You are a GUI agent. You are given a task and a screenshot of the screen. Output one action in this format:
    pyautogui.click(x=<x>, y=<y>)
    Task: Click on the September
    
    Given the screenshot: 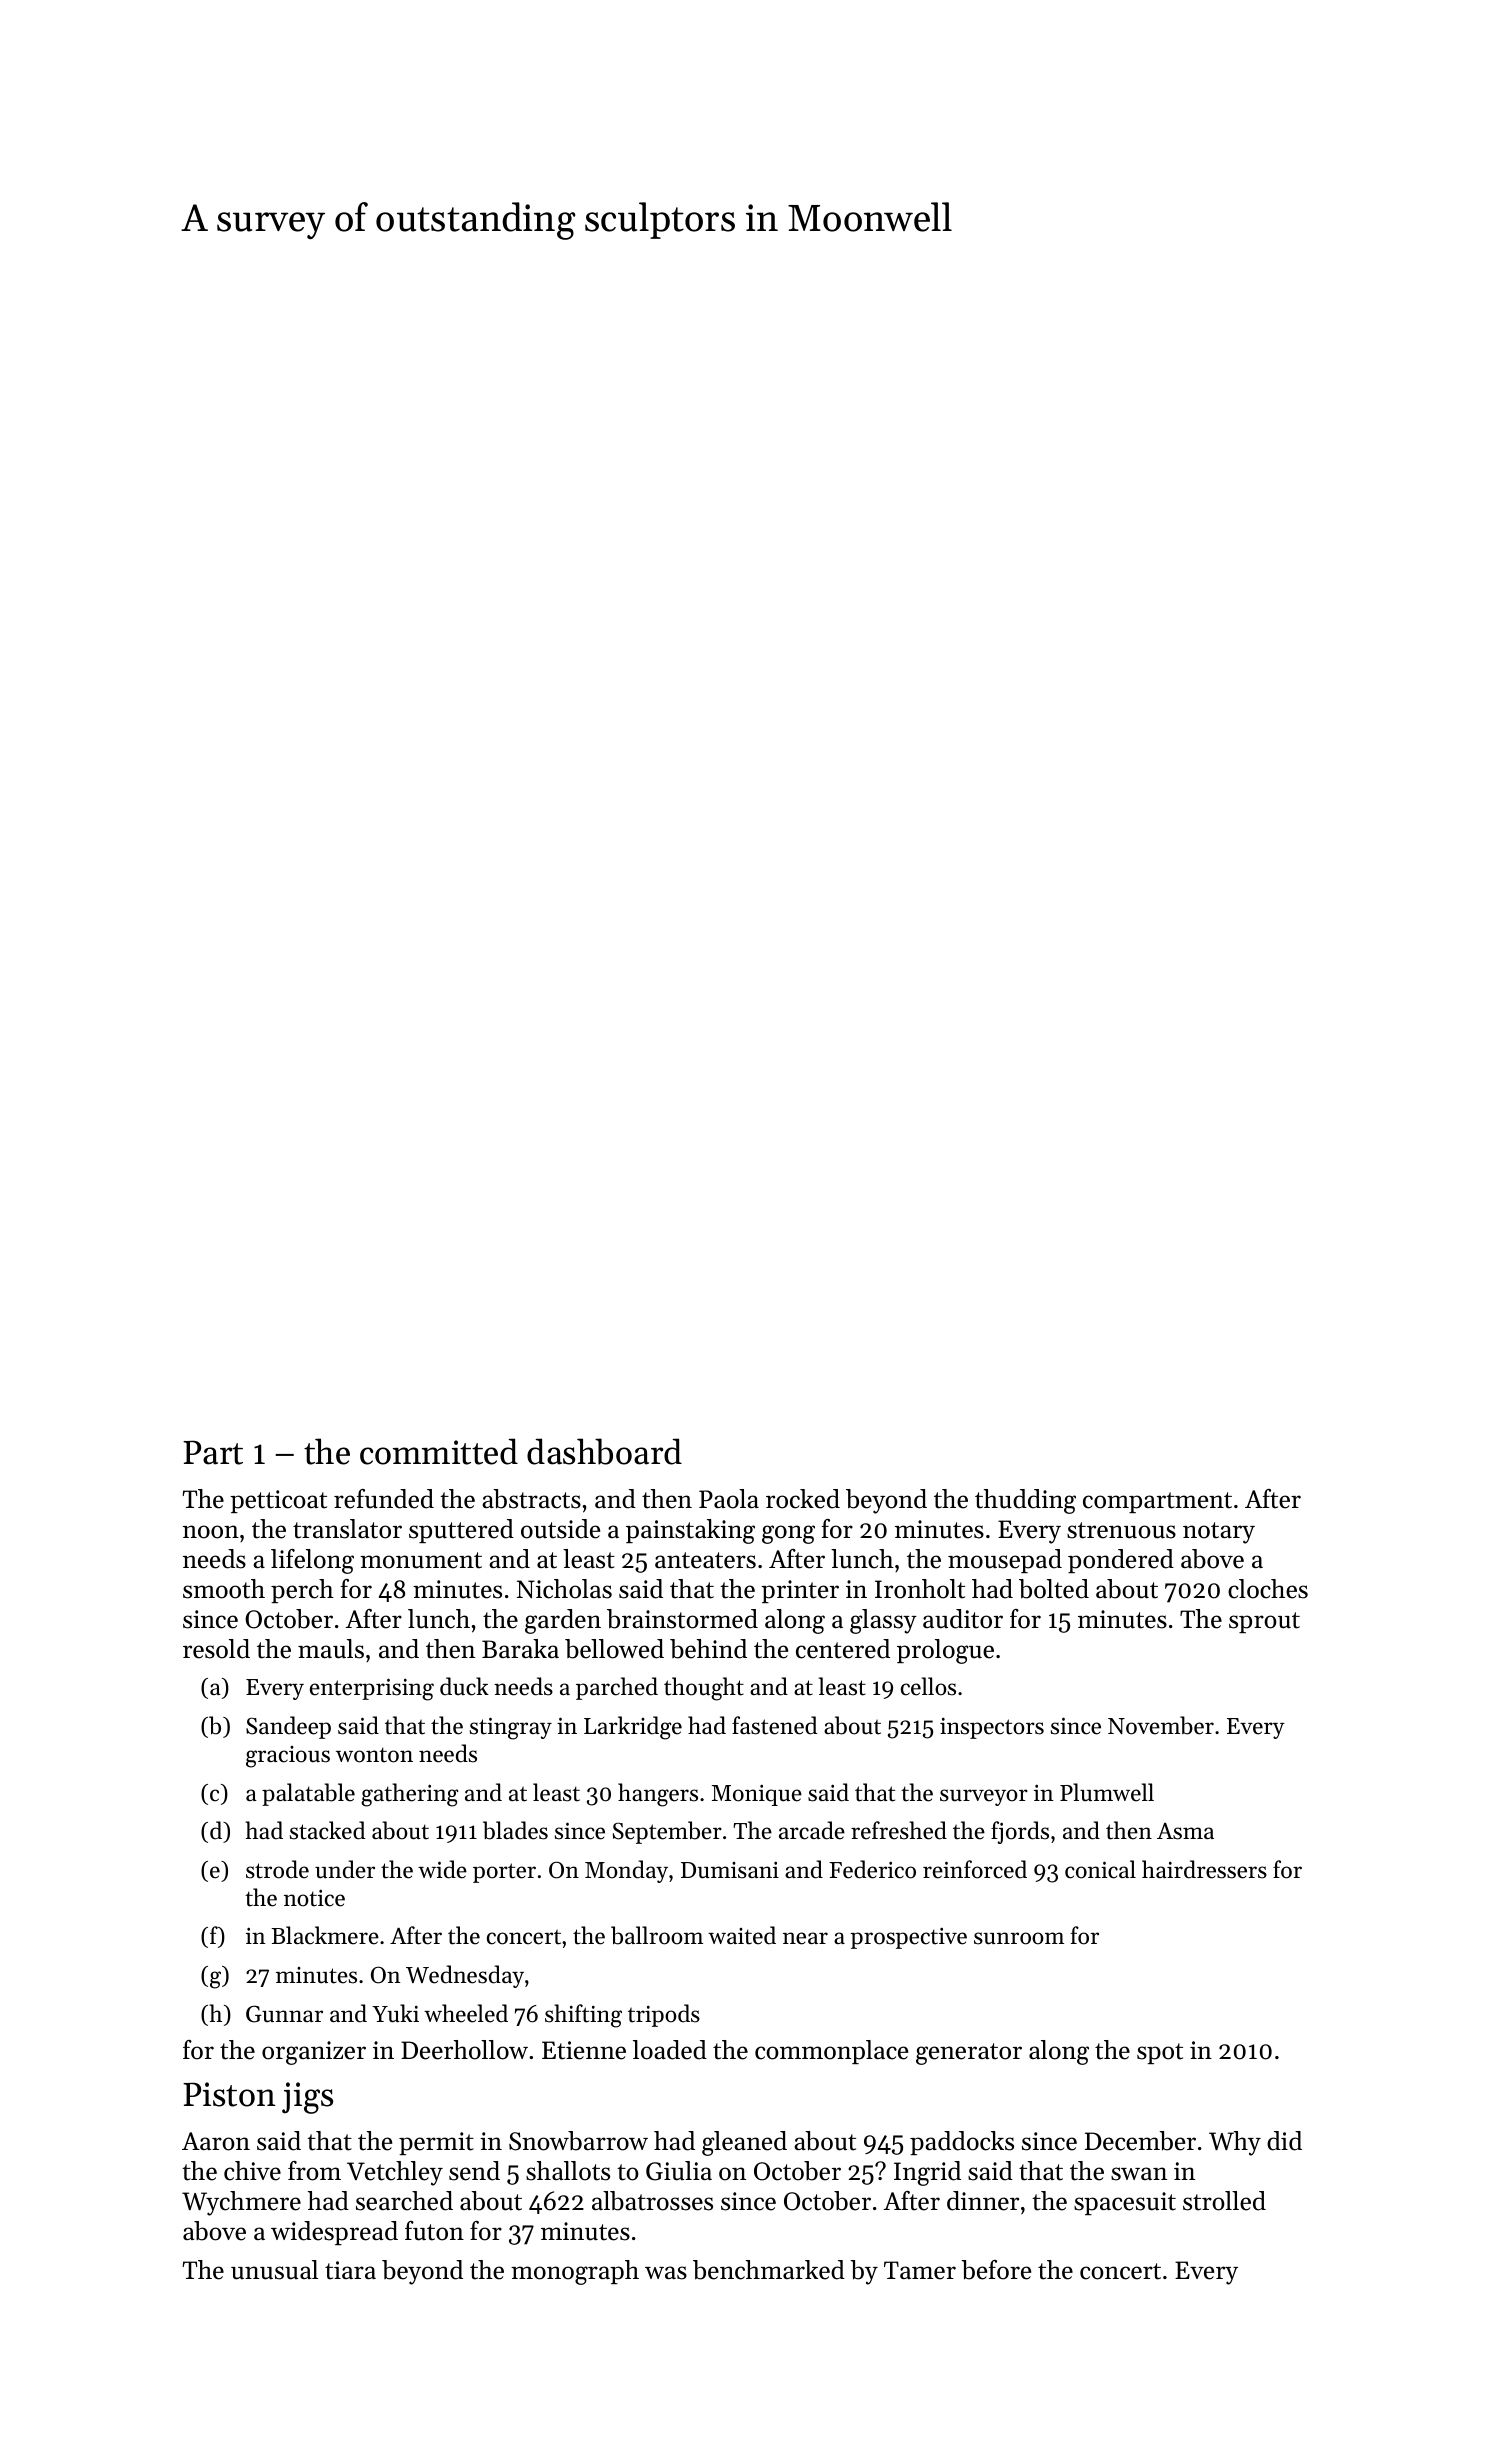 What is the action you would take?
    pyautogui.click(x=667, y=1832)
